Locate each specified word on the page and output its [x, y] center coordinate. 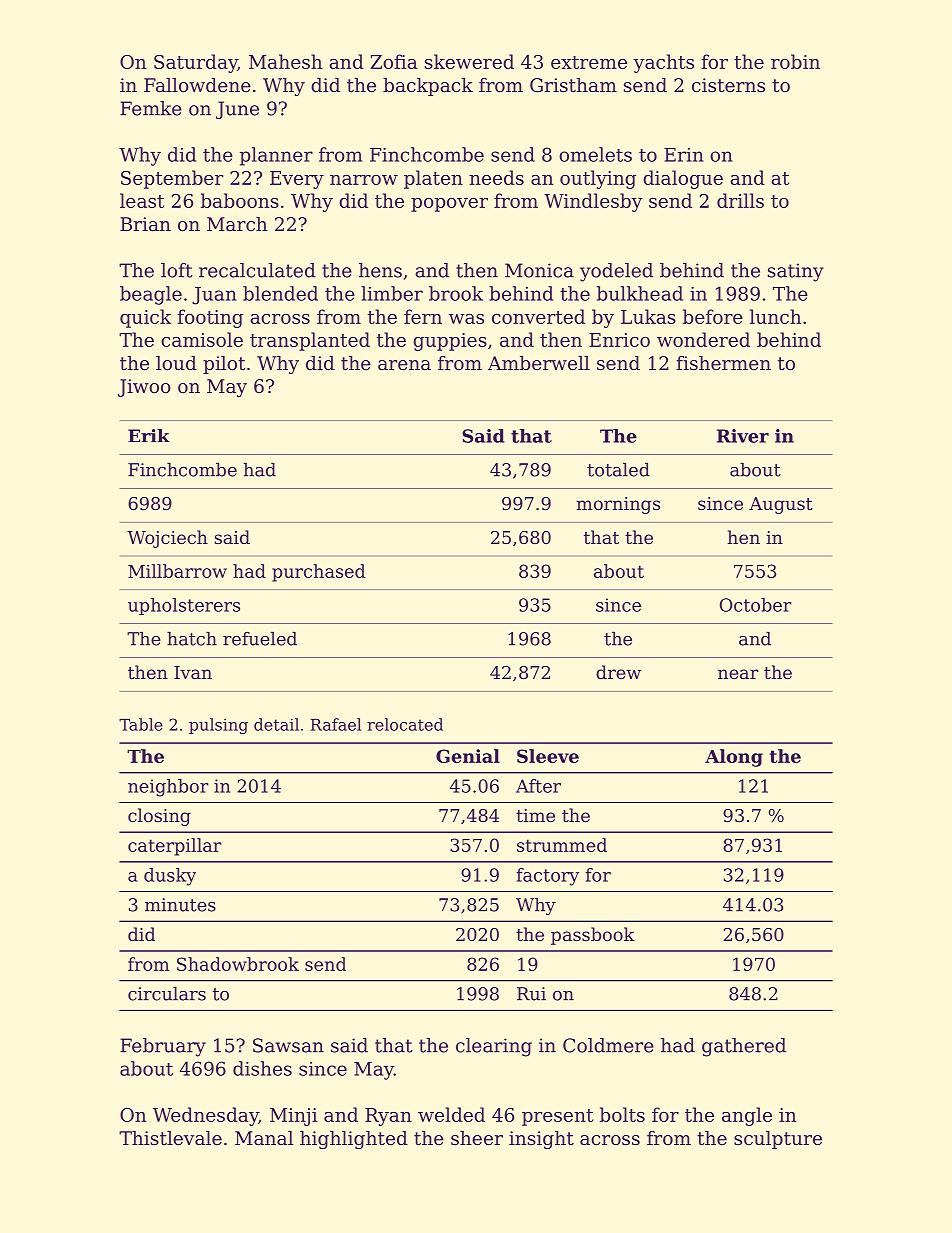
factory [547, 877]
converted [538, 316]
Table [141, 724]
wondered [703, 339]
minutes [180, 905]
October [755, 605]
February [163, 1047]
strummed [562, 845]
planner [276, 156]
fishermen [723, 363]
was [466, 319]
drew [618, 672]
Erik [149, 435]
